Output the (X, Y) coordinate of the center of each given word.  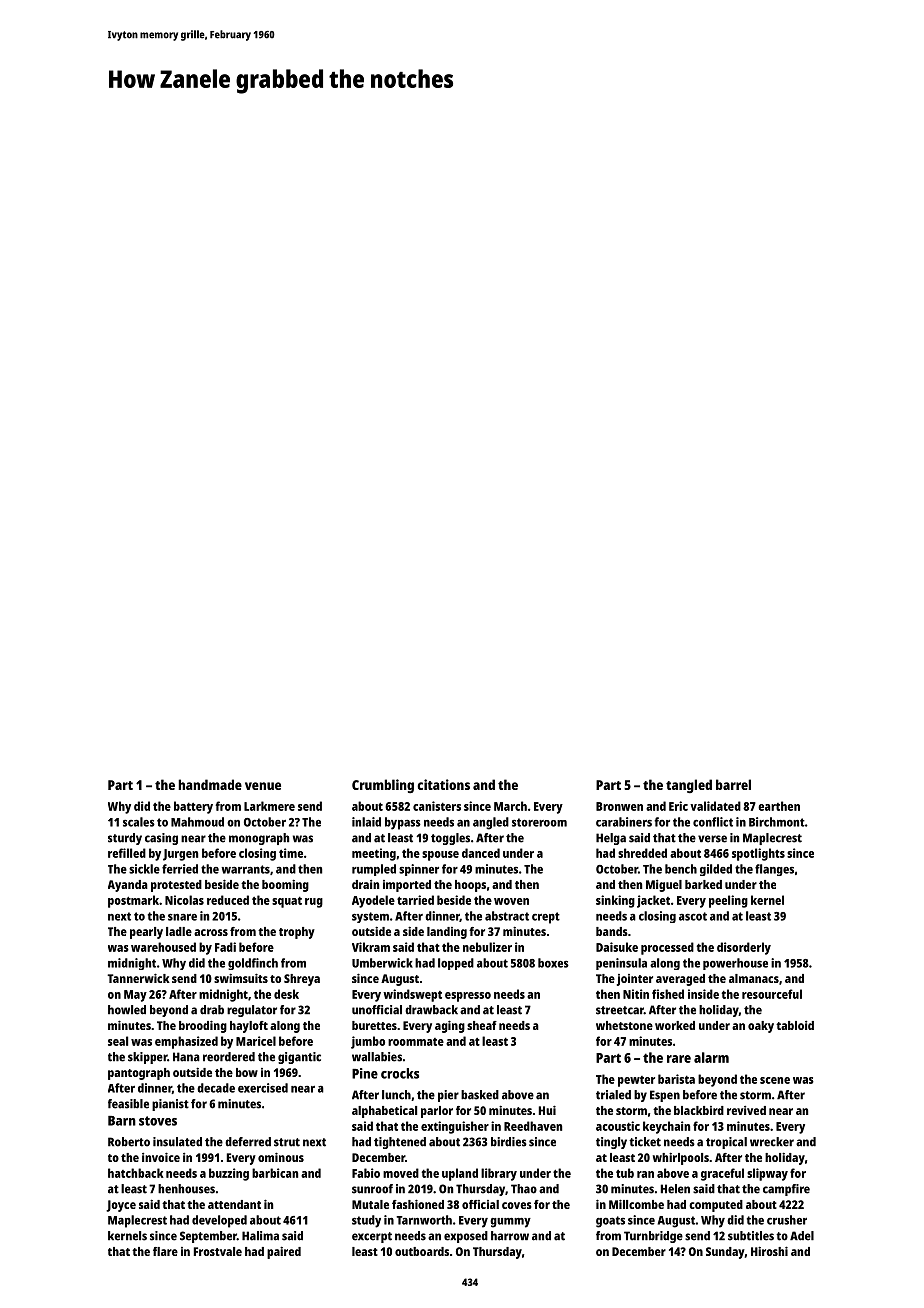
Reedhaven (533, 1126)
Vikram (371, 947)
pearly (146, 933)
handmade (210, 784)
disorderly (744, 948)
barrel (733, 784)
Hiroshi (769, 1251)
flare (165, 1251)
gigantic (299, 1058)
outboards (422, 1251)
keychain (666, 1127)
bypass (403, 823)
